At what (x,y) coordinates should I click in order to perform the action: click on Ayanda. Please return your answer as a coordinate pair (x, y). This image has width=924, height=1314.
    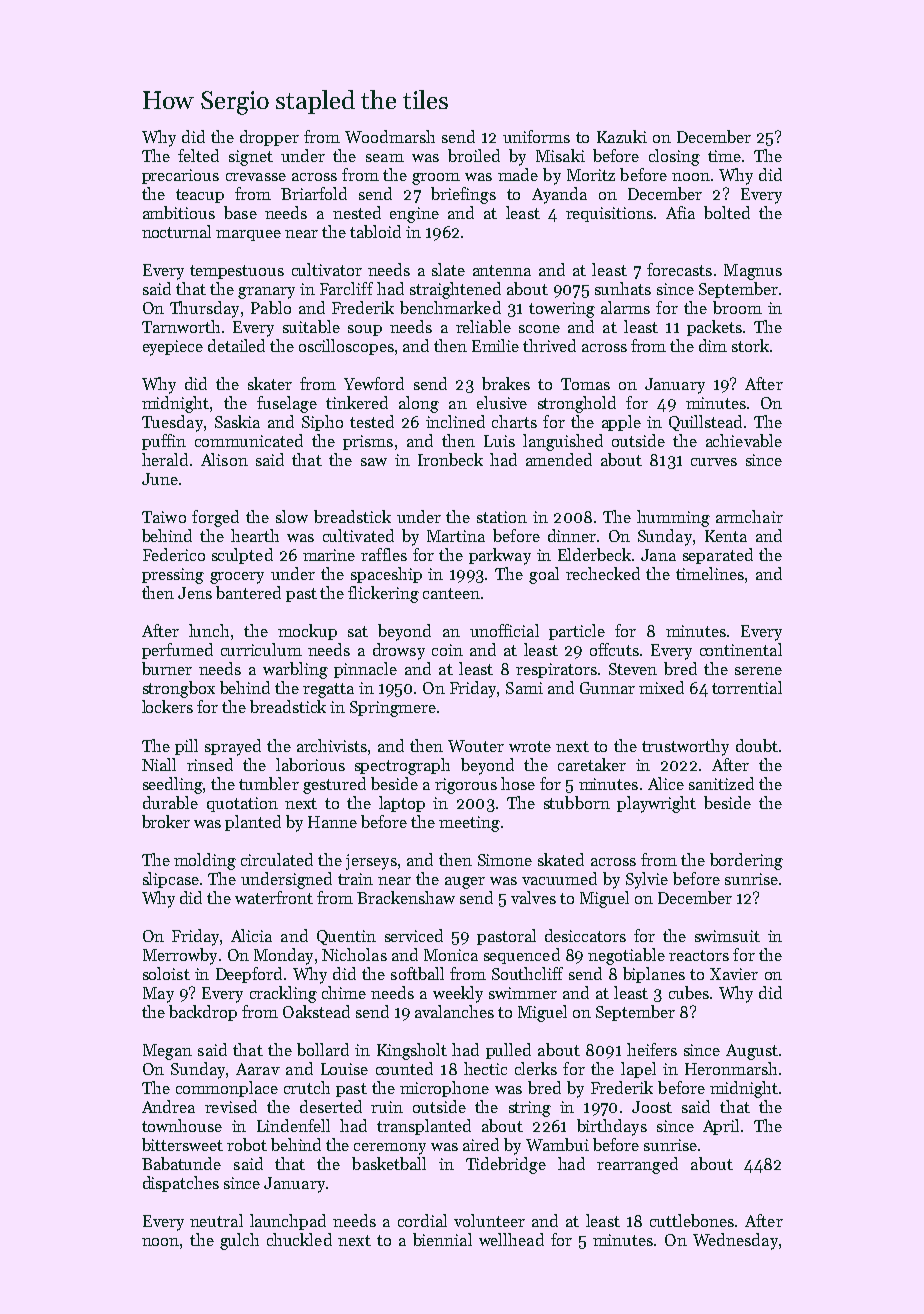
    Looking at the image, I should click on (559, 195).
